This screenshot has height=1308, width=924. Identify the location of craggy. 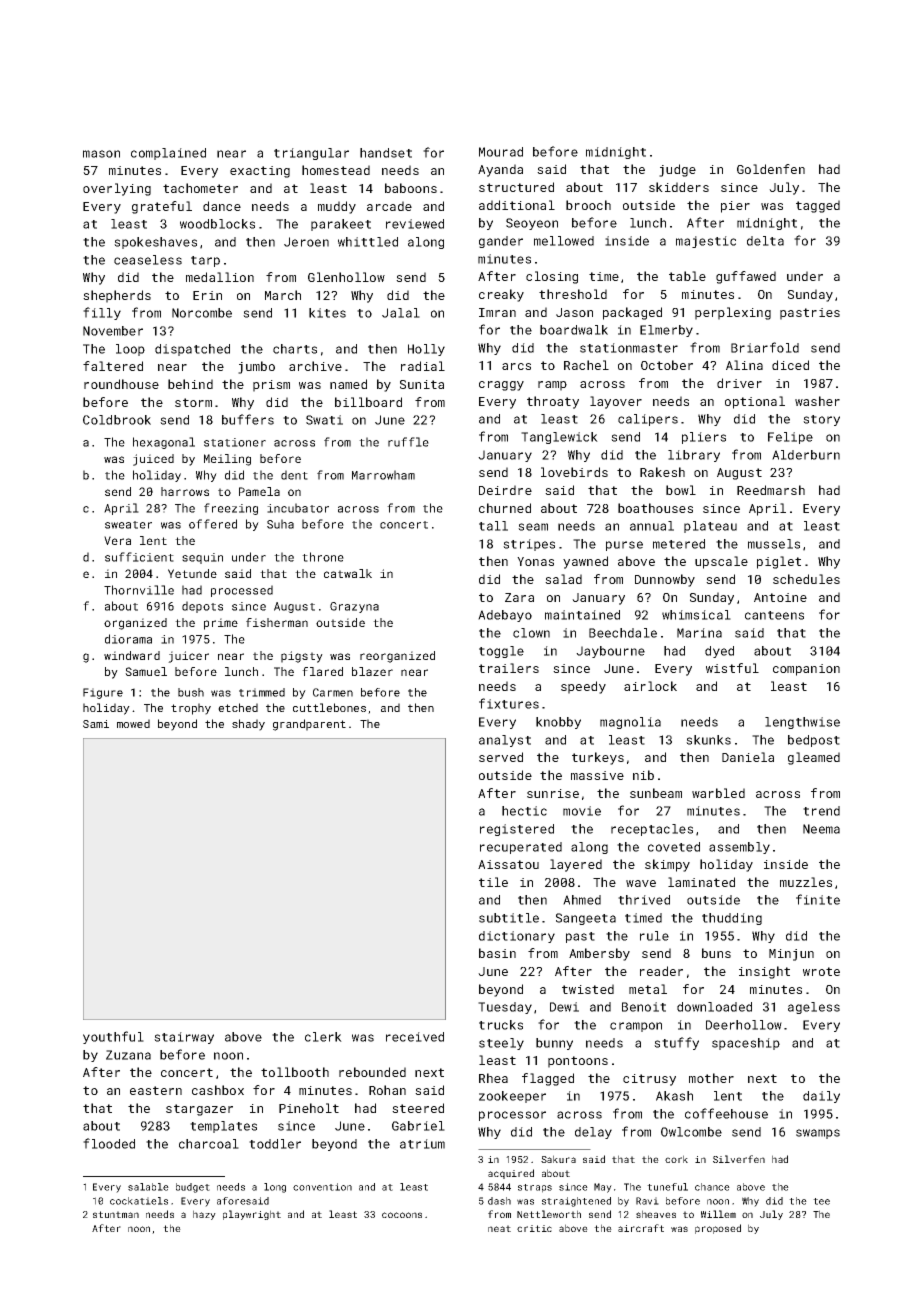
(501, 386).
